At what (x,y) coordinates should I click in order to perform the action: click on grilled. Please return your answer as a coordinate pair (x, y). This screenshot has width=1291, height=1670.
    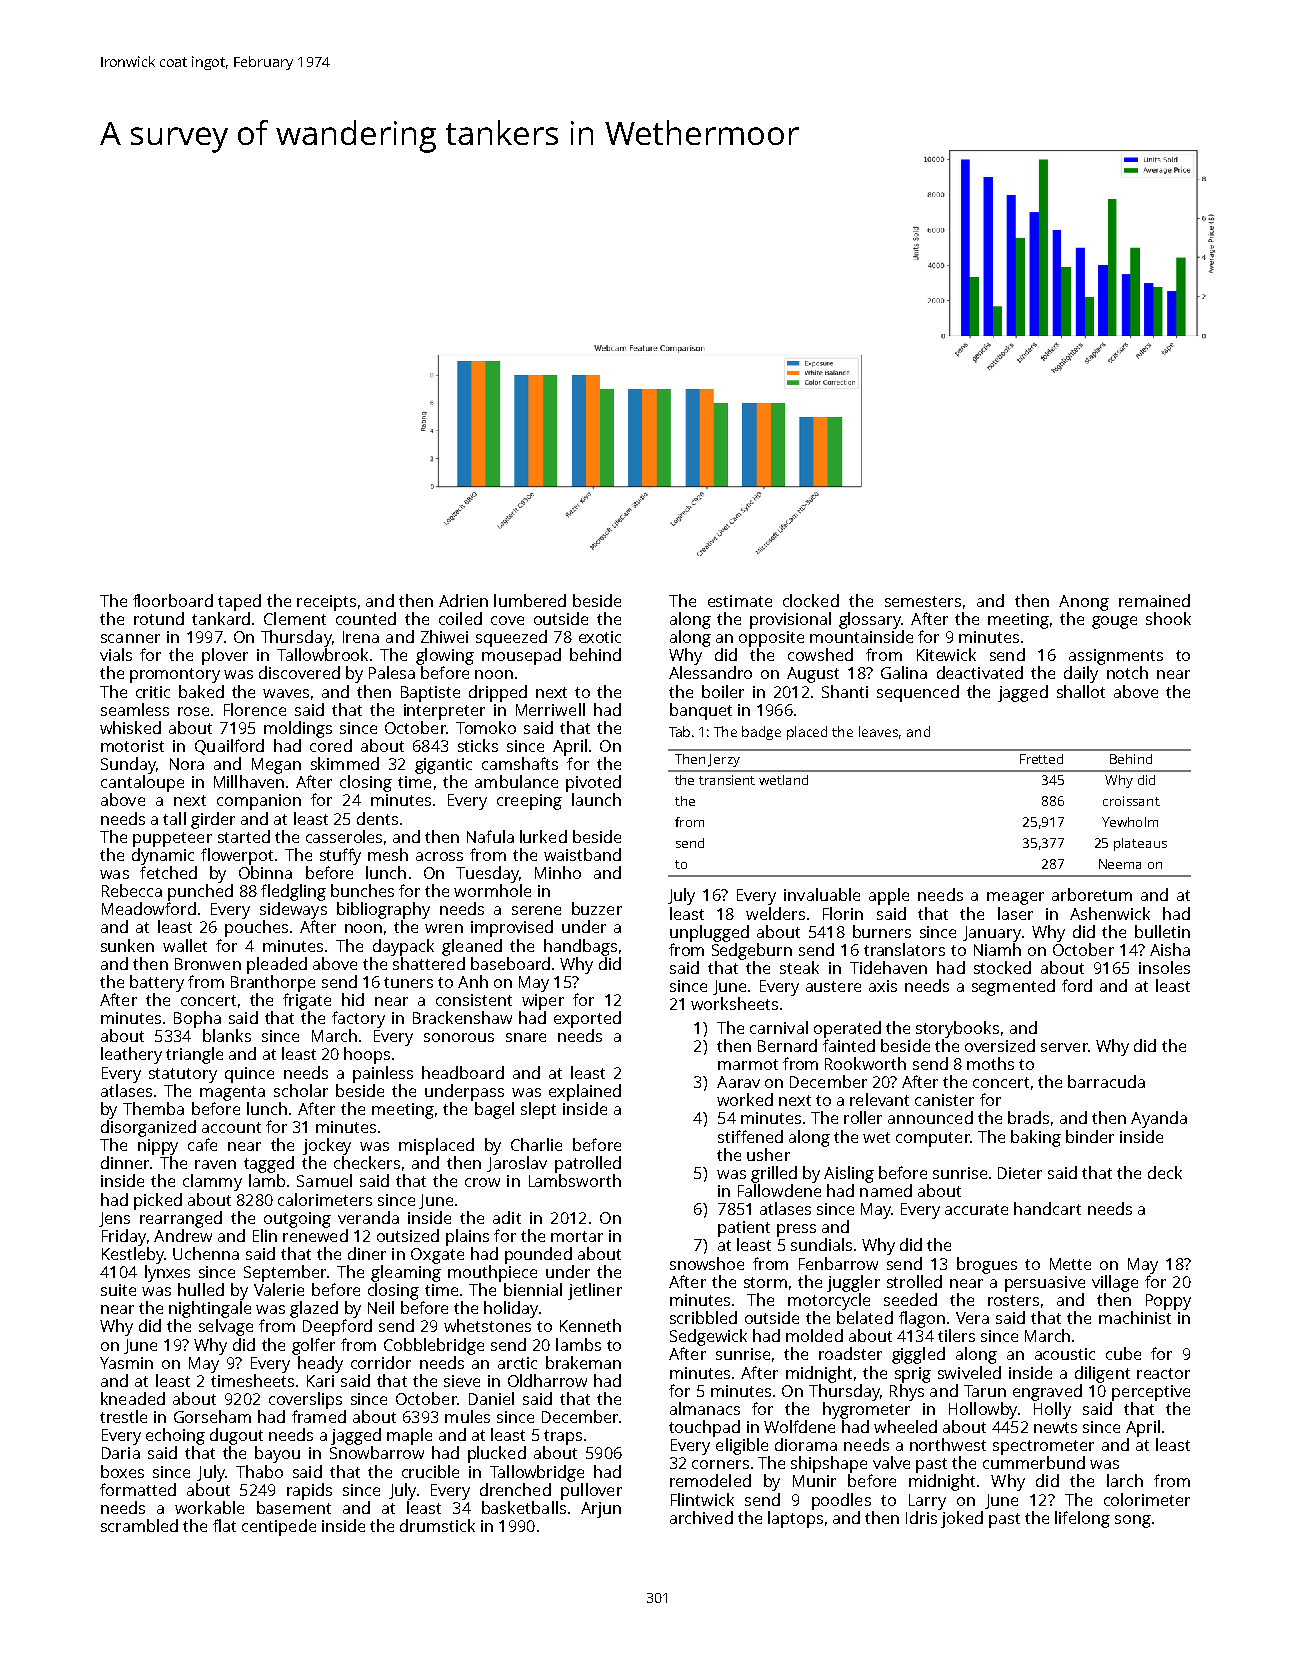
    Looking at the image, I should click on (774, 1174).
